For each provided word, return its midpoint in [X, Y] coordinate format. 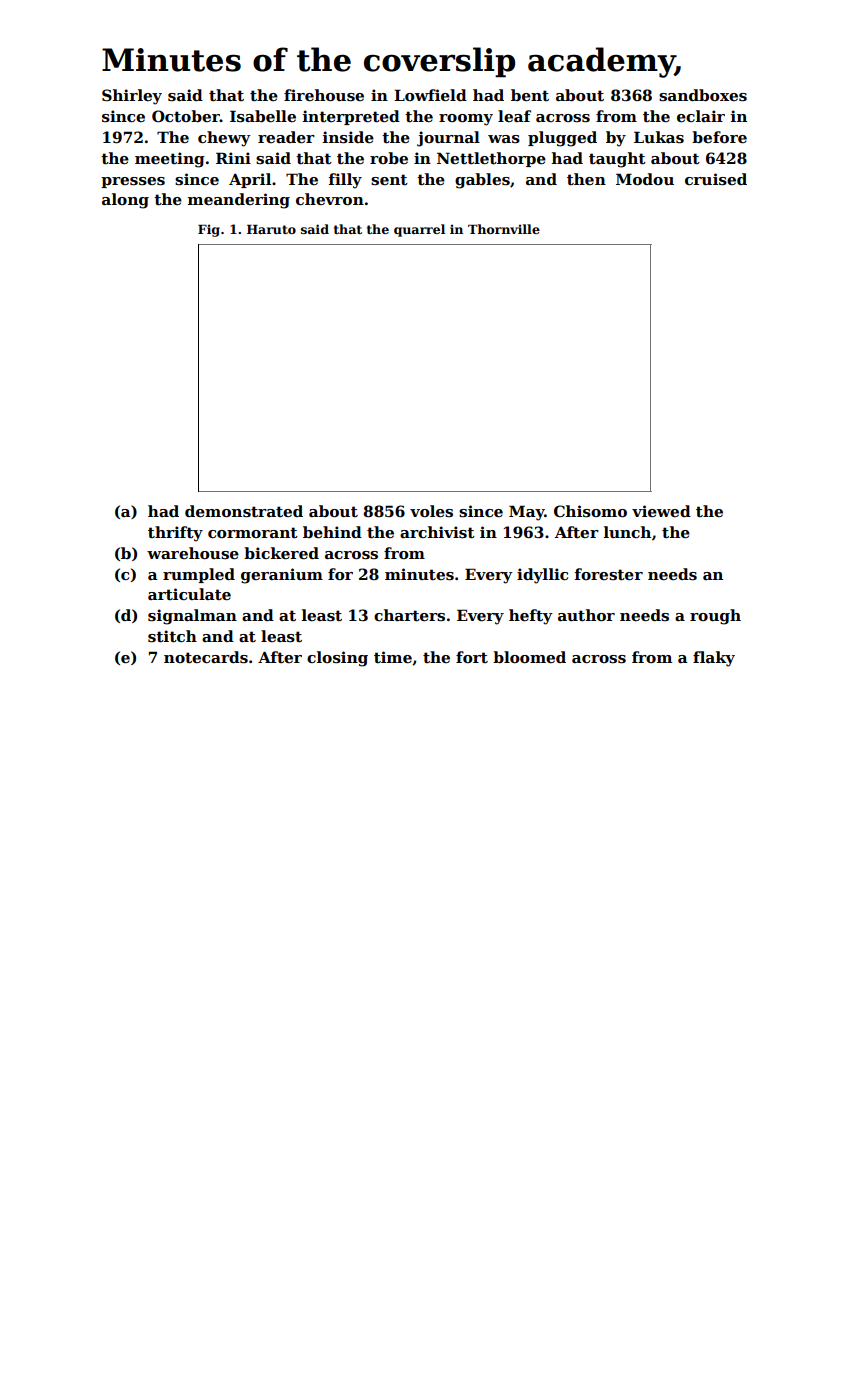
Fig [209, 231]
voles [431, 511]
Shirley [132, 97]
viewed [661, 511]
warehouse [193, 553]
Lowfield [430, 95]
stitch [172, 636]
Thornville [504, 229]
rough [715, 617]
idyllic [542, 576]
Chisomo [590, 511]
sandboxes [703, 95]
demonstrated [244, 511]
